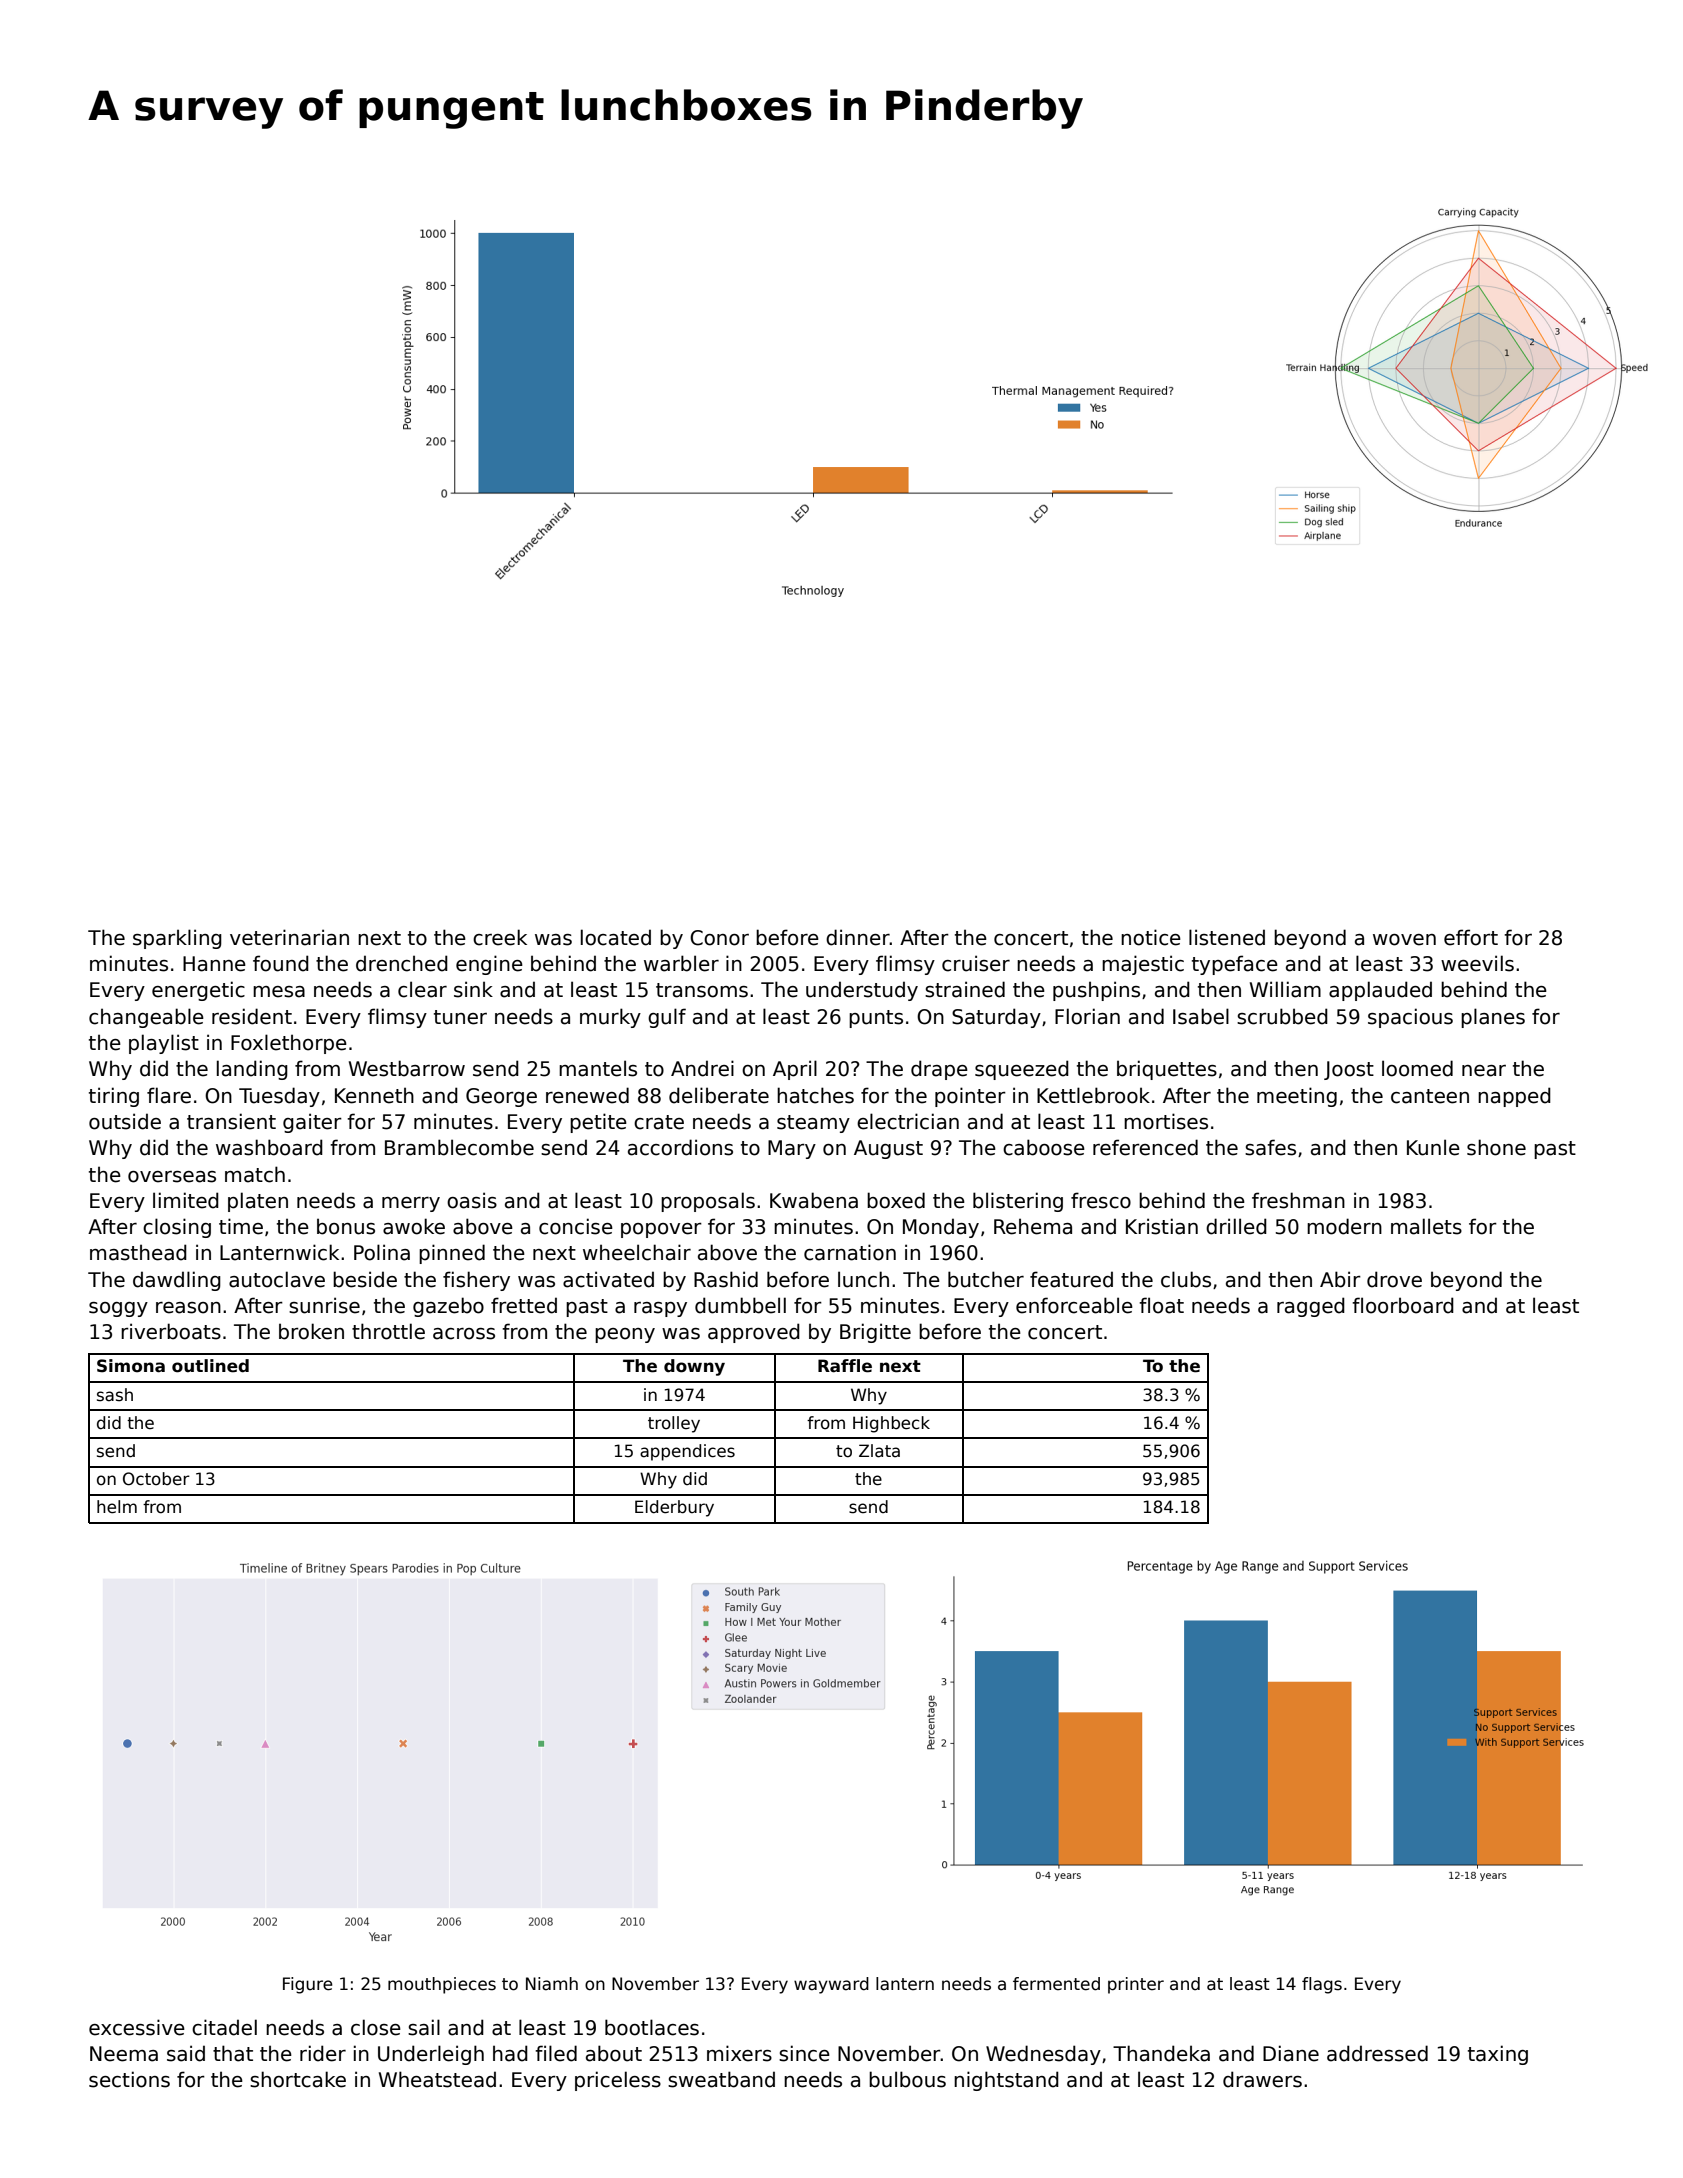 The height and width of the screenshot is (2178, 1683). What do you see at coordinates (118, 1309) in the screenshot?
I see `soggy` at bounding box center [118, 1309].
